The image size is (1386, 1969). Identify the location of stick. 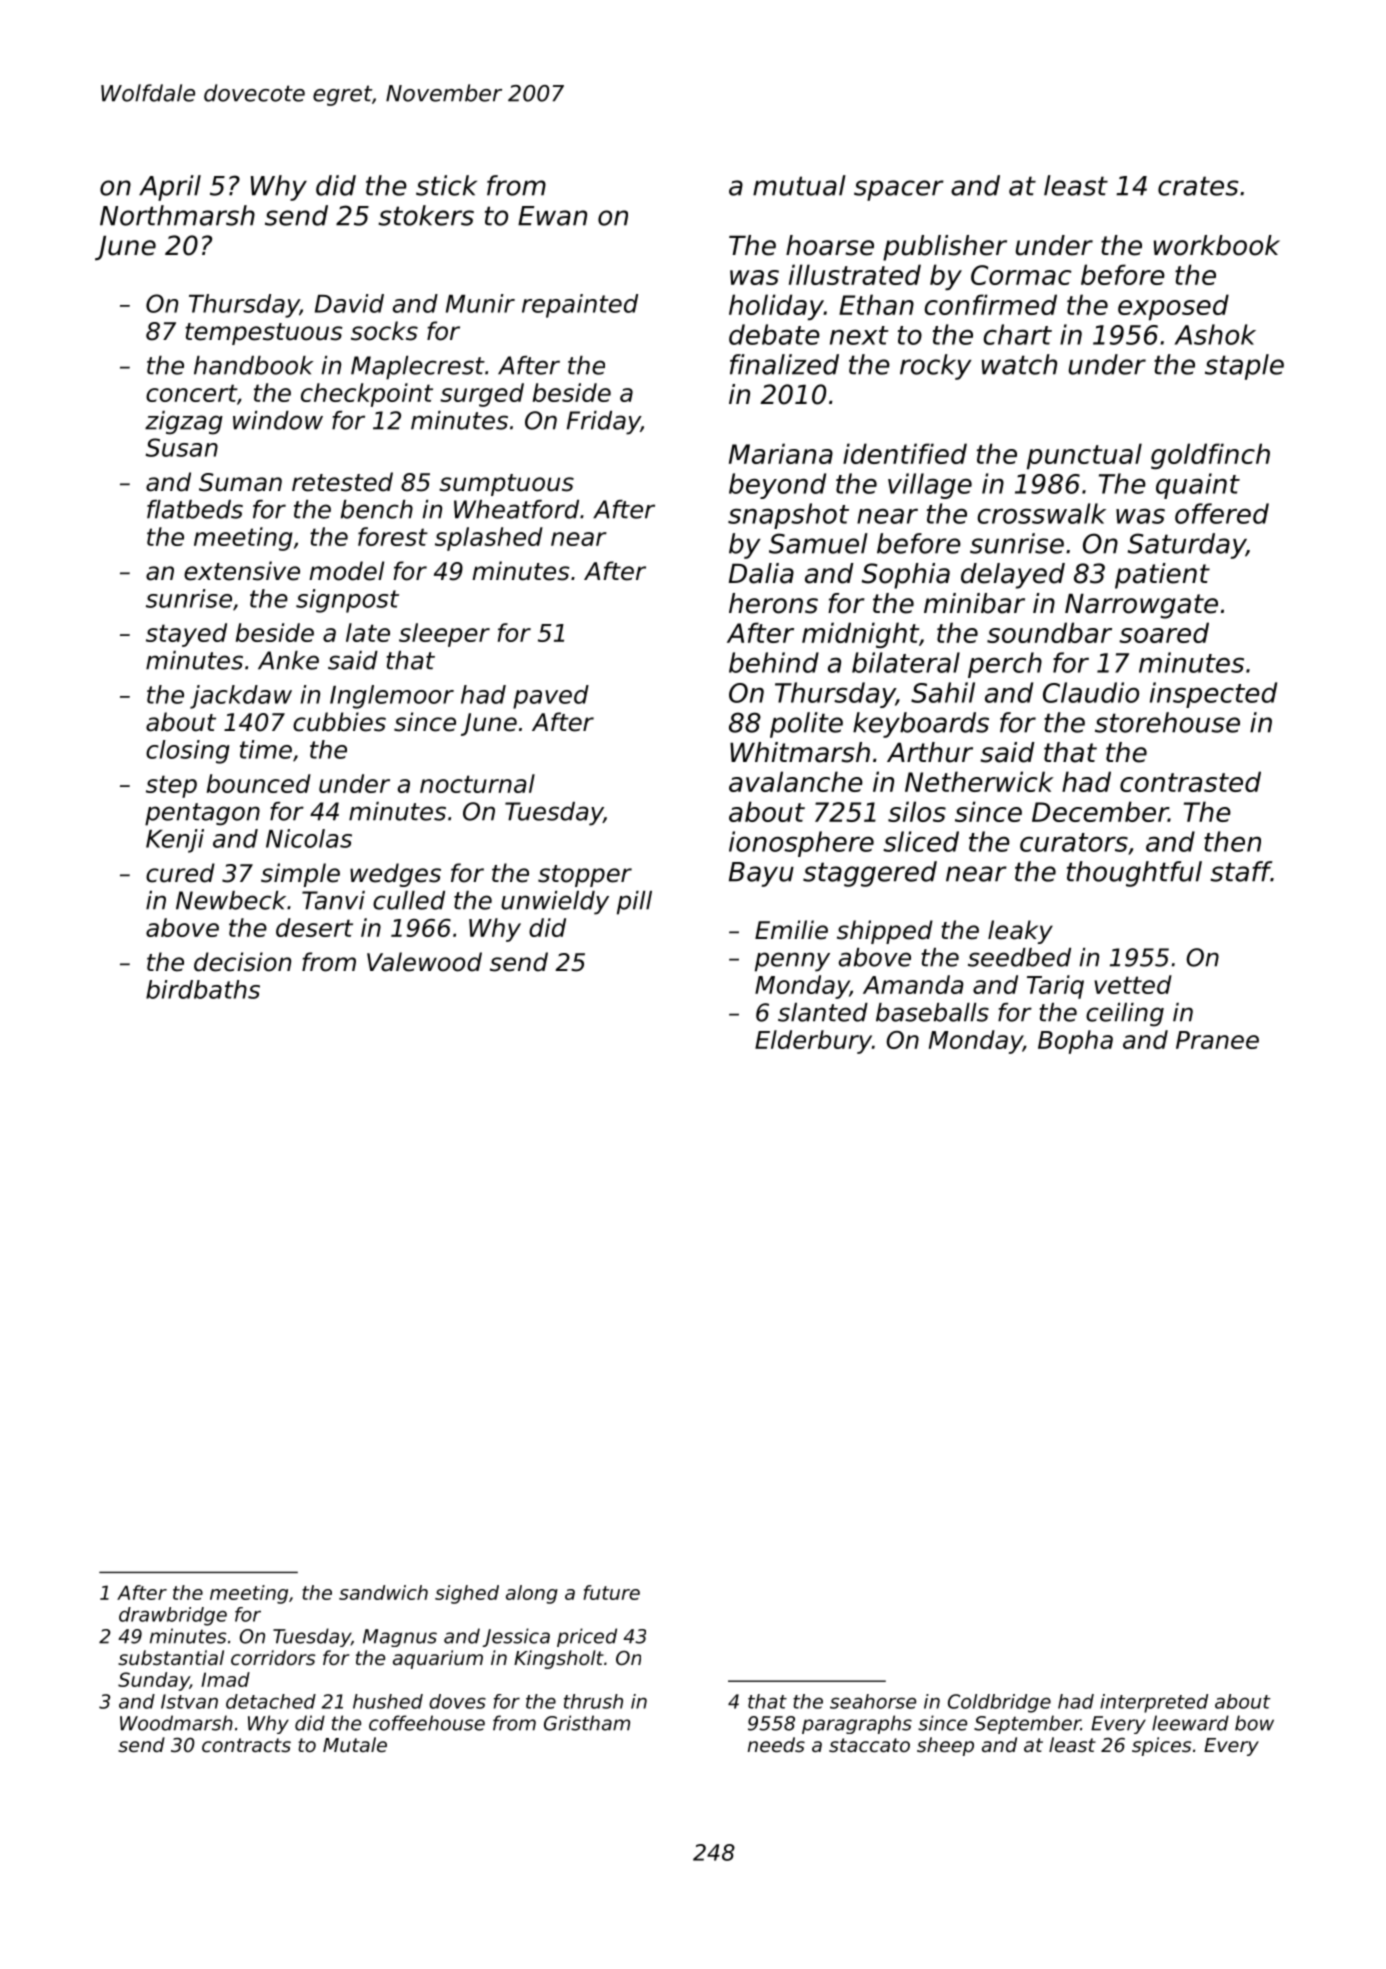
(446, 185).
